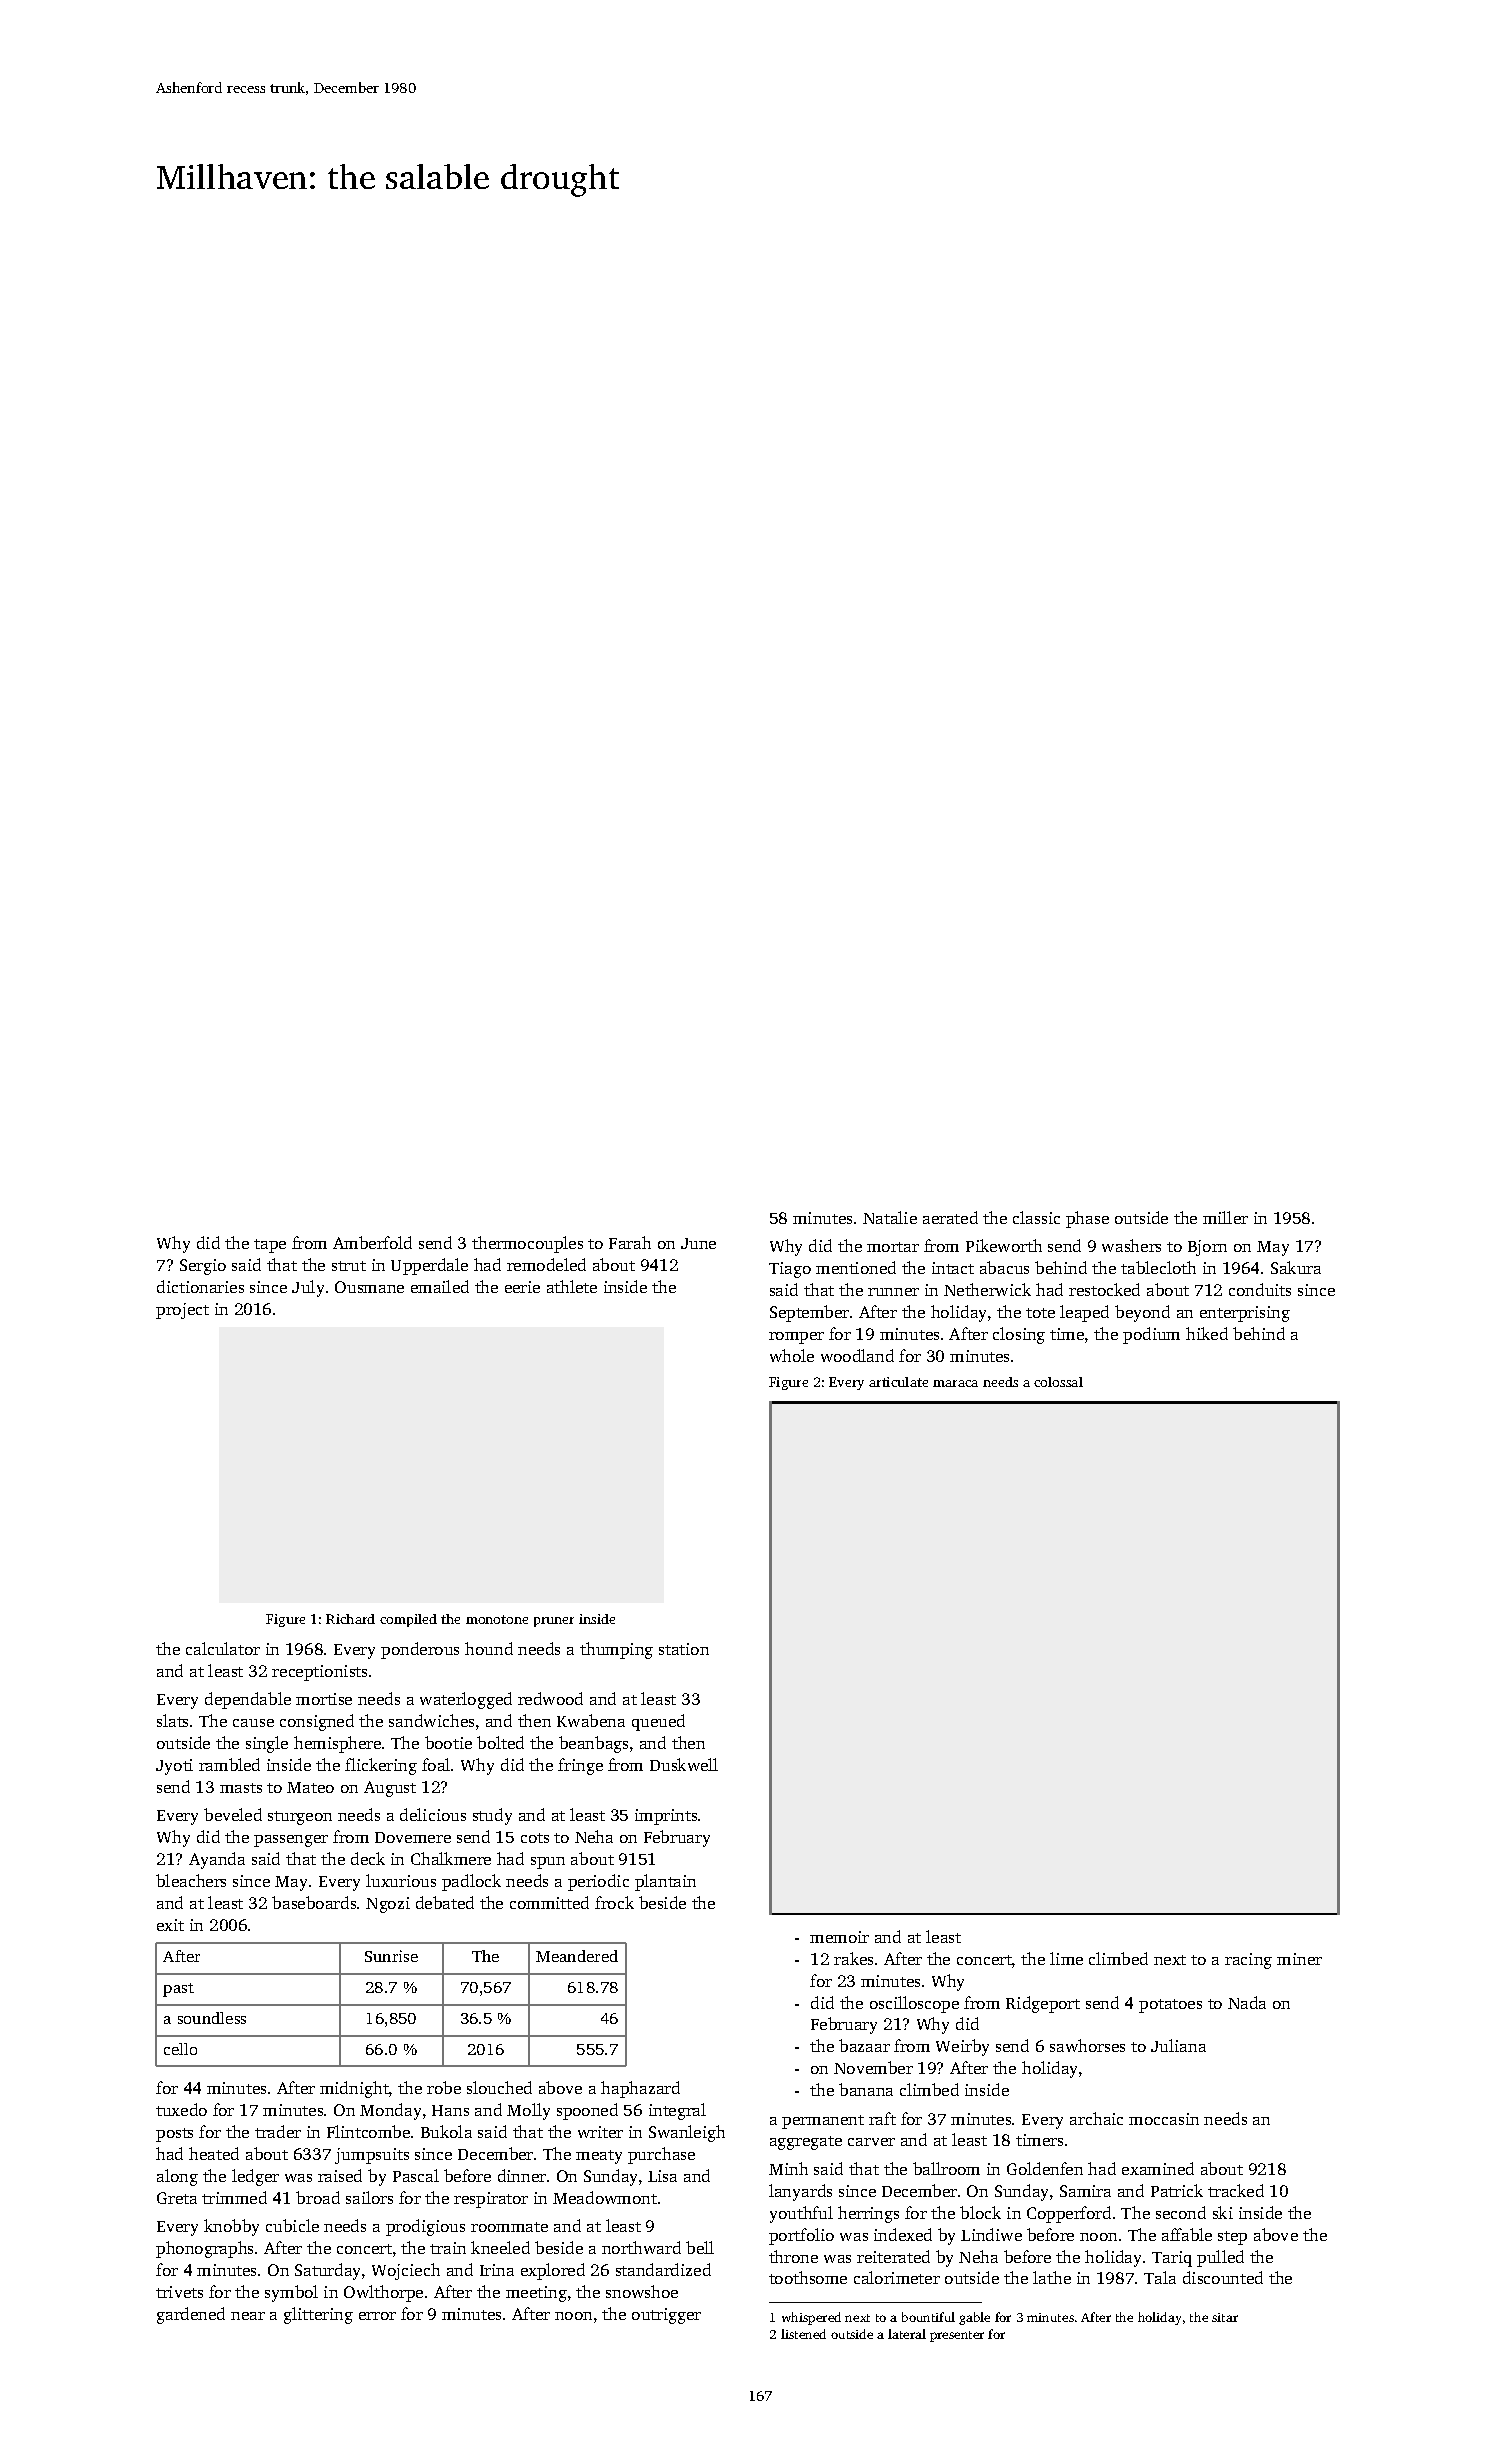 The image size is (1496, 2464). Describe the element at coordinates (172, 1720) in the page. I see `slats` at that location.
